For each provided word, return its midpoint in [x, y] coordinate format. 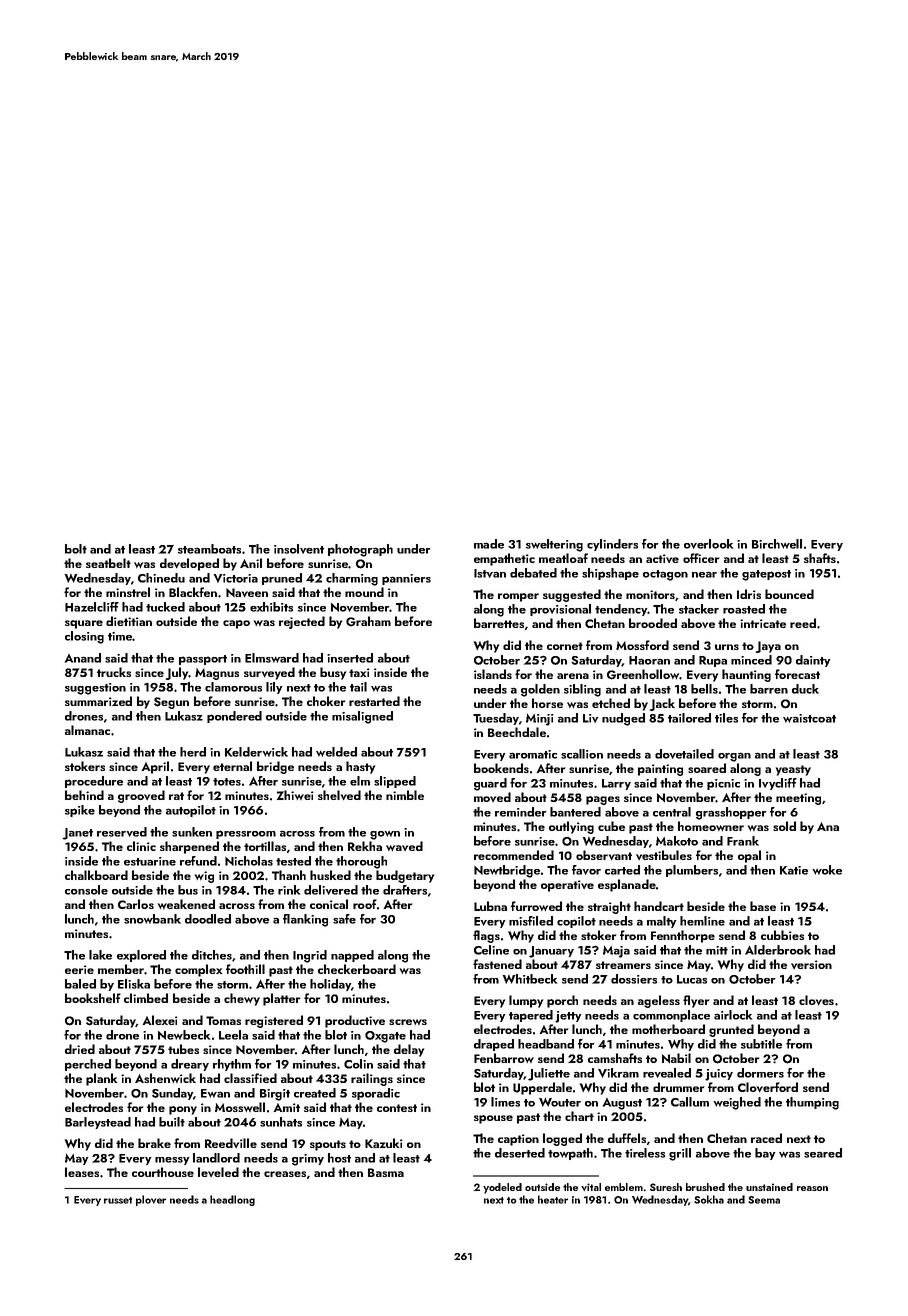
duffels [627, 1138]
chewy [242, 999]
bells [704, 689]
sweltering [554, 545]
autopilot [191, 811]
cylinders [612, 545]
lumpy [526, 1001]
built [172, 1122]
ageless [659, 1001]
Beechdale [517, 732]
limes [505, 1102]
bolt [76, 549]
